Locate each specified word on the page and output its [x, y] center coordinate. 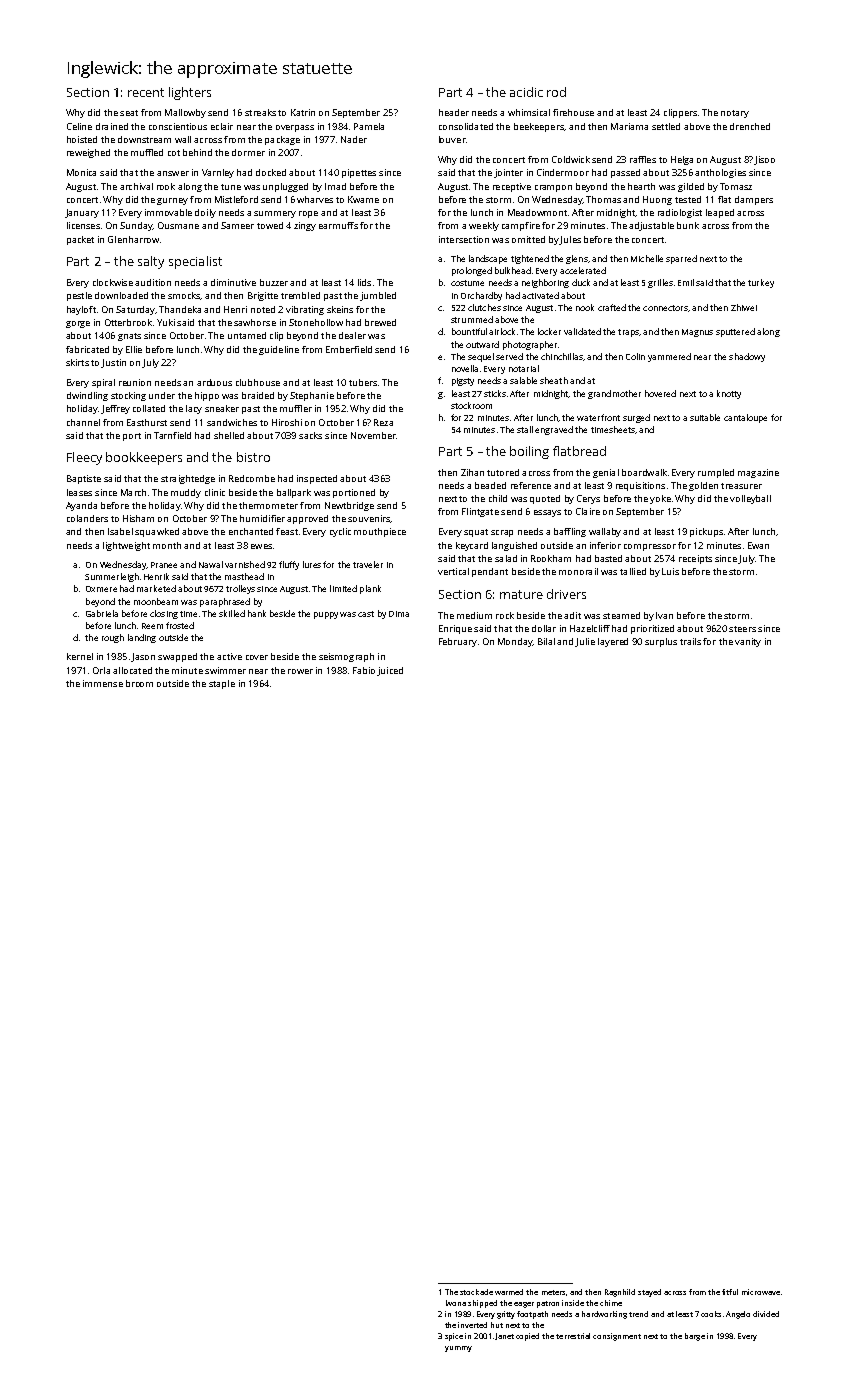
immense [103, 683]
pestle [79, 296]
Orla [101, 670]
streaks [260, 112]
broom [139, 683]
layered [613, 642]
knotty [729, 394]
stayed [649, 1293]
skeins [340, 309]
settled [666, 126]
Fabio [364, 670]
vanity [748, 642]
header [454, 112]
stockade [476, 1292]
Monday [515, 642]
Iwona [456, 1303]
